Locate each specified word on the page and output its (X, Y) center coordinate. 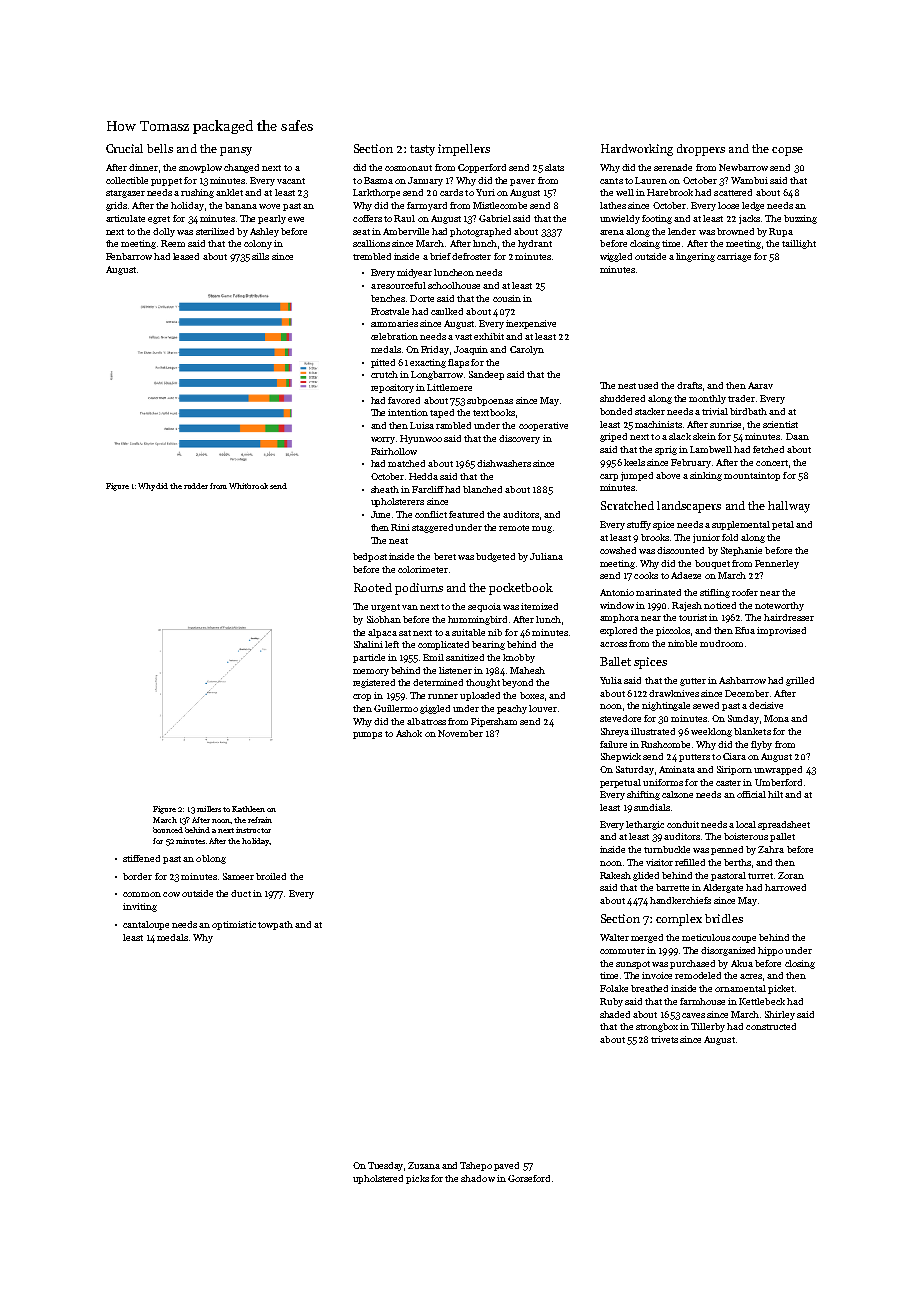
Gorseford (529, 1178)
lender (682, 231)
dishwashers (504, 463)
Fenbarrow (129, 256)
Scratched (627, 505)
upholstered (378, 1179)
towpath (275, 925)
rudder (196, 486)
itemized (539, 606)
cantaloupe (146, 925)
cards (451, 192)
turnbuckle (667, 849)
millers (209, 809)
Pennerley (777, 564)
